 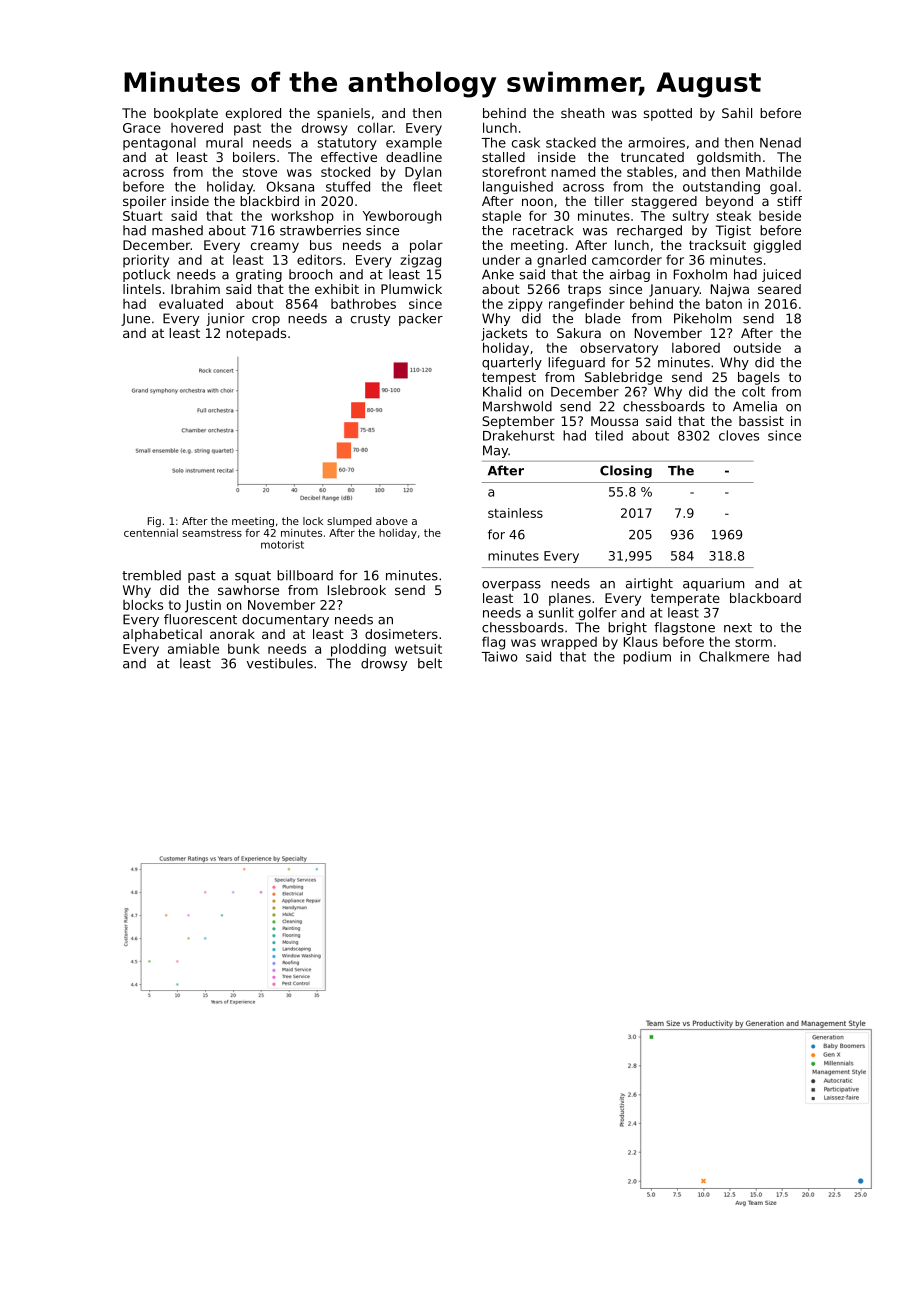 What do you see at coordinates (543, 230) in the screenshot?
I see `racetrack` at bounding box center [543, 230].
